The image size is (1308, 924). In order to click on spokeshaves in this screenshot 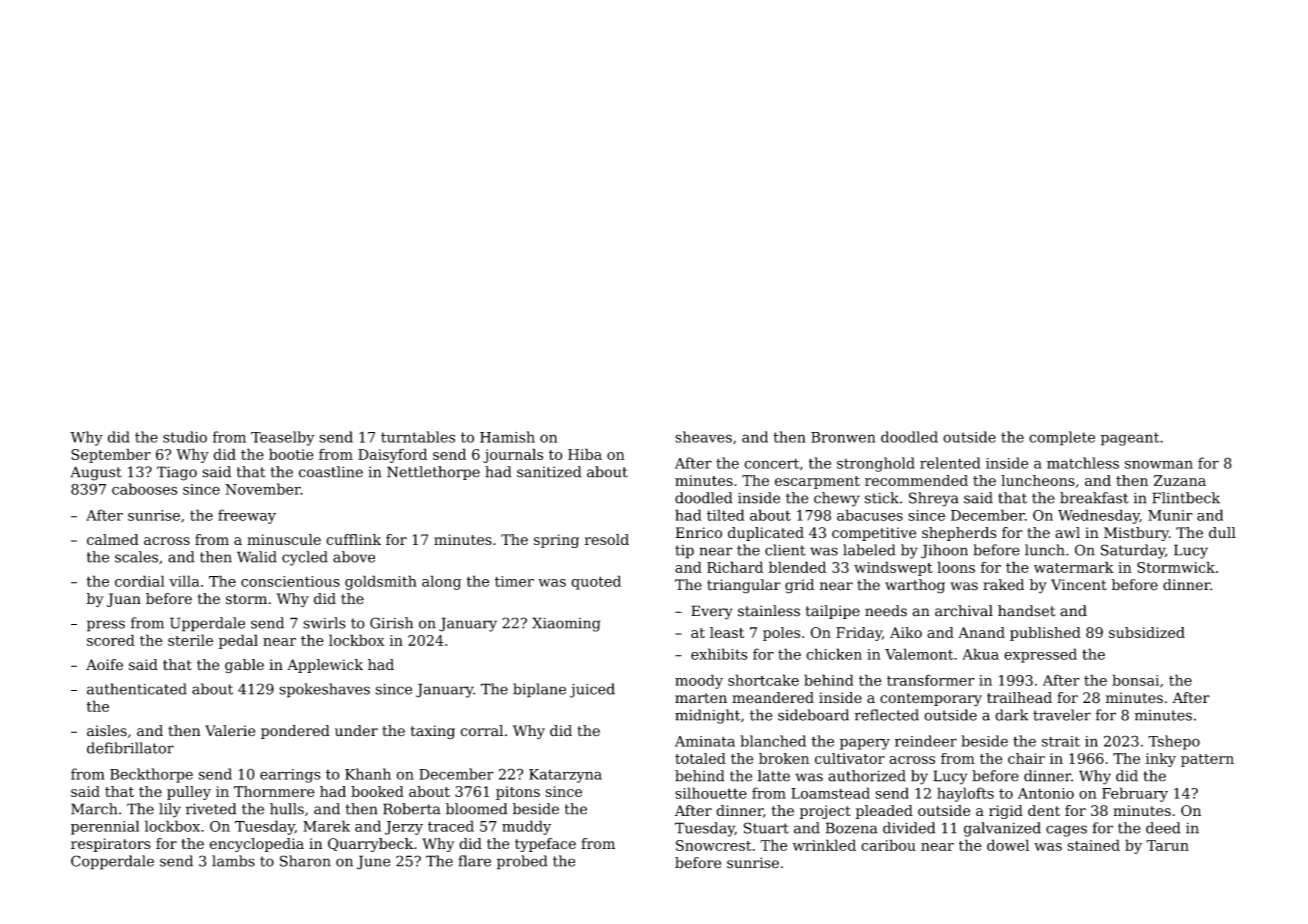, I will do `click(324, 690)`.
